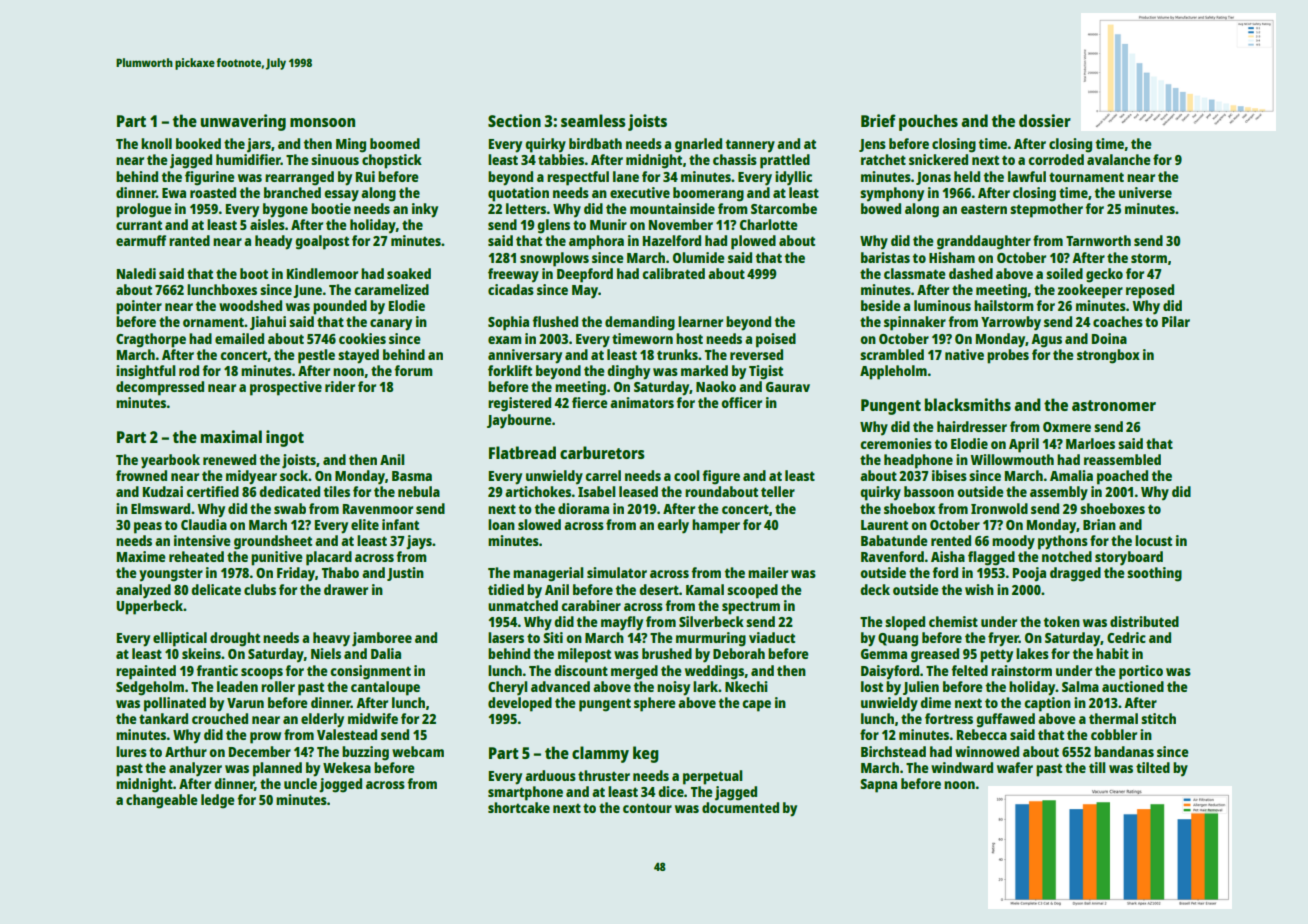 This screenshot has width=1308, height=924. What do you see at coordinates (769, 224) in the screenshot?
I see `Charlotte` at bounding box center [769, 224].
